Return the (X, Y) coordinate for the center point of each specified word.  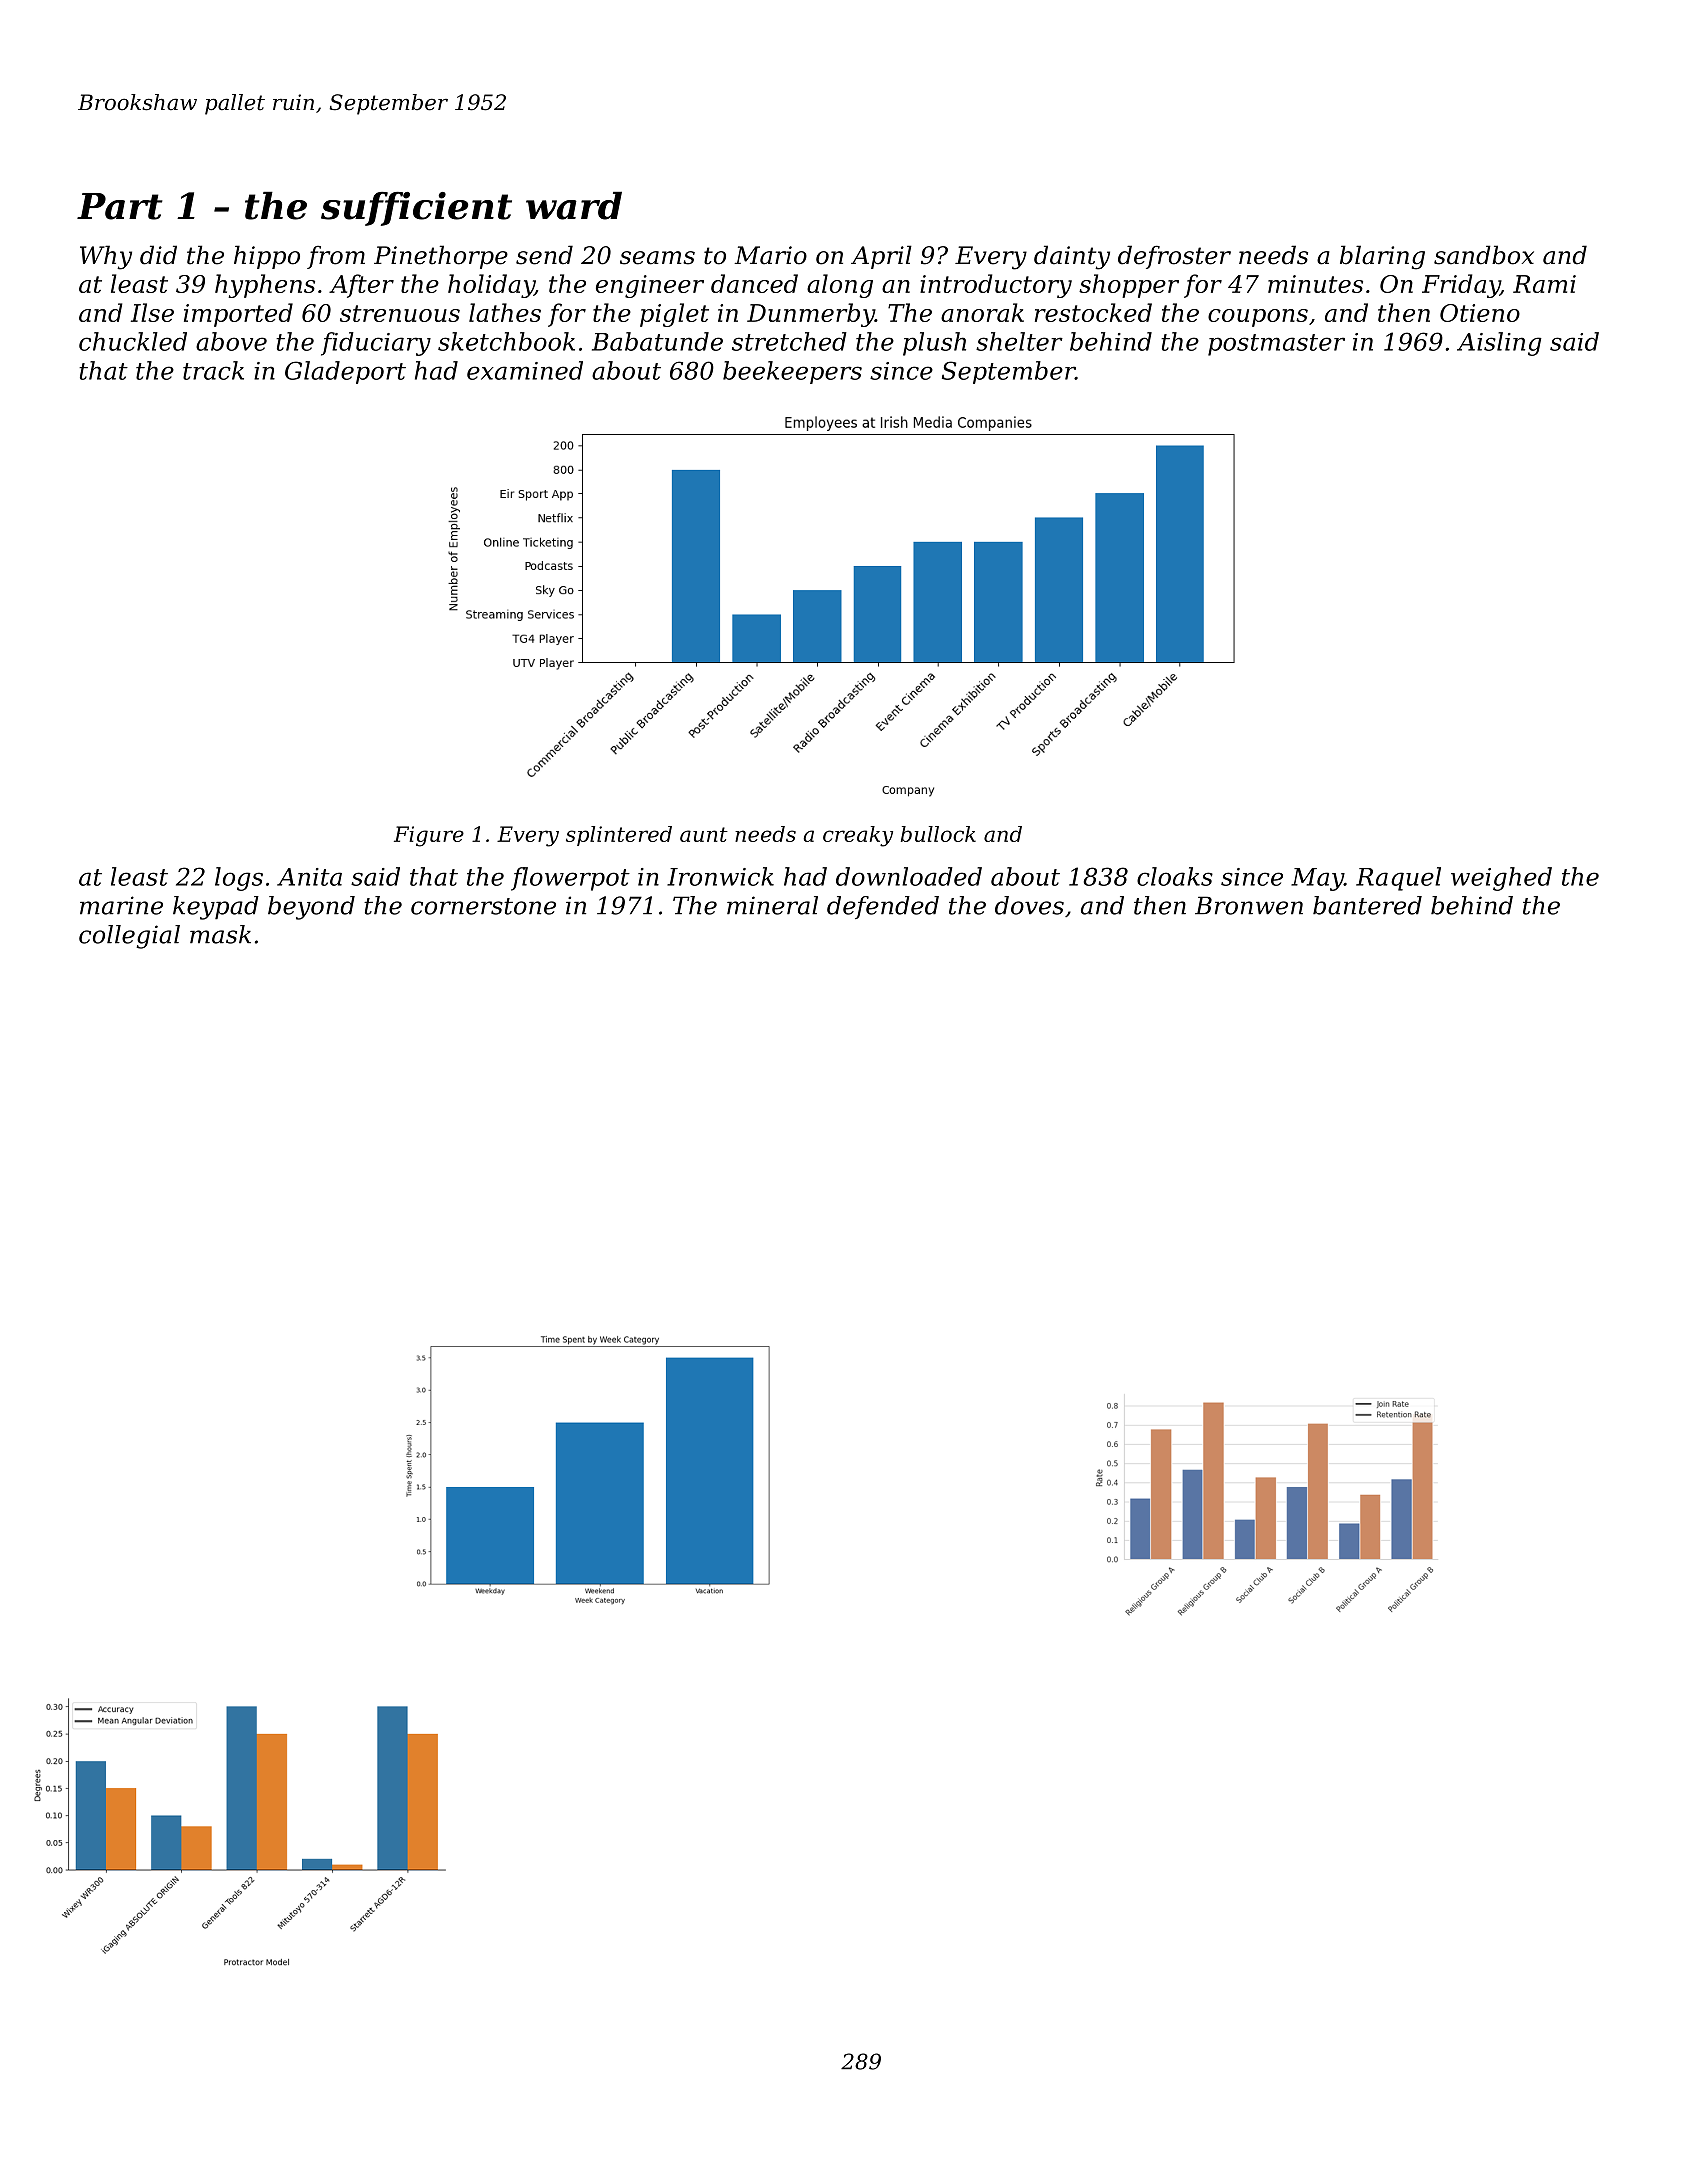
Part (120, 206)
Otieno (1480, 313)
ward (574, 205)
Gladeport (345, 372)
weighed (1501, 879)
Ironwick (720, 876)
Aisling (1499, 344)
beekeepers (792, 372)
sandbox (1484, 255)
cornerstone (483, 906)
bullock (938, 834)
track (213, 370)
